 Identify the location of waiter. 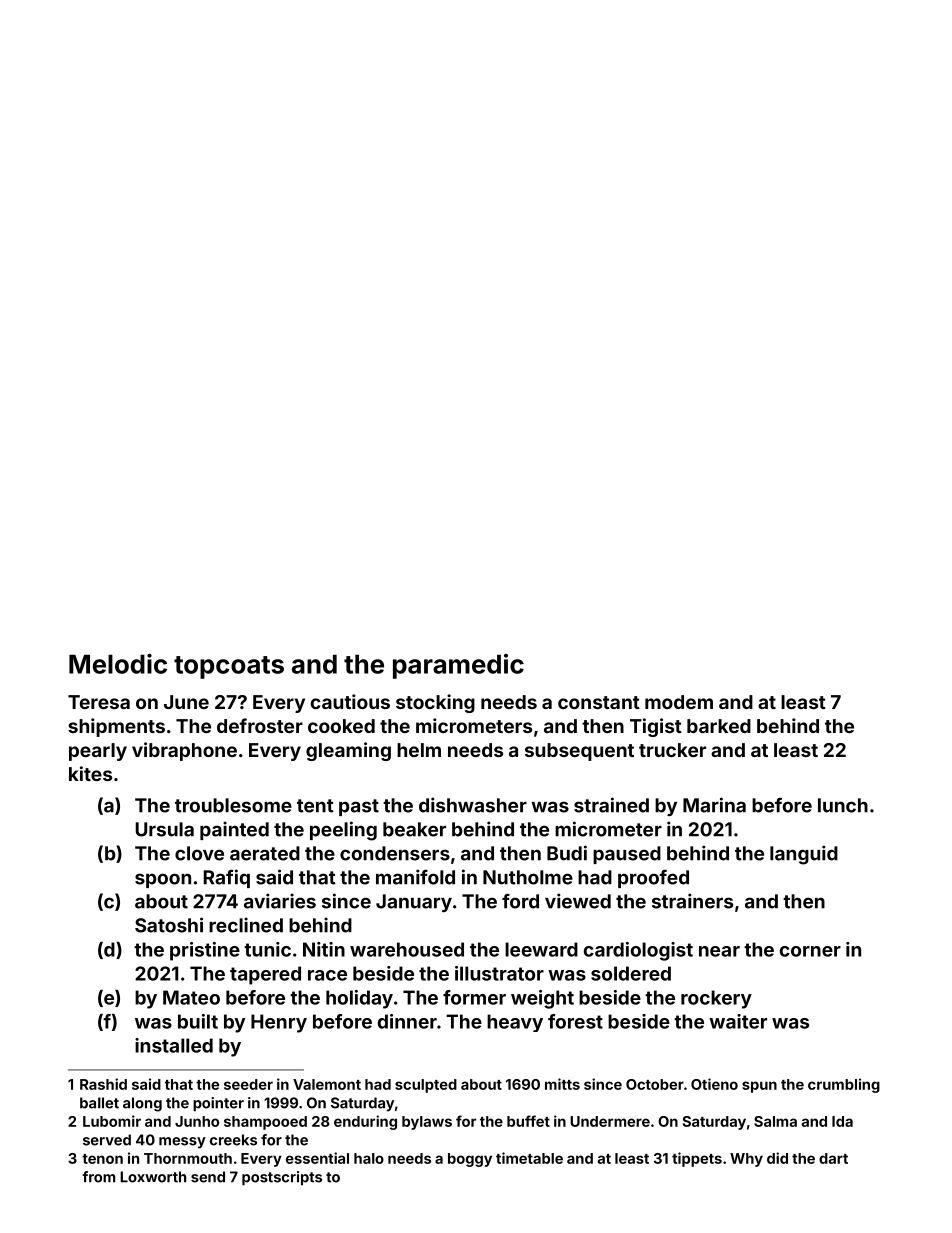
(738, 1021).
